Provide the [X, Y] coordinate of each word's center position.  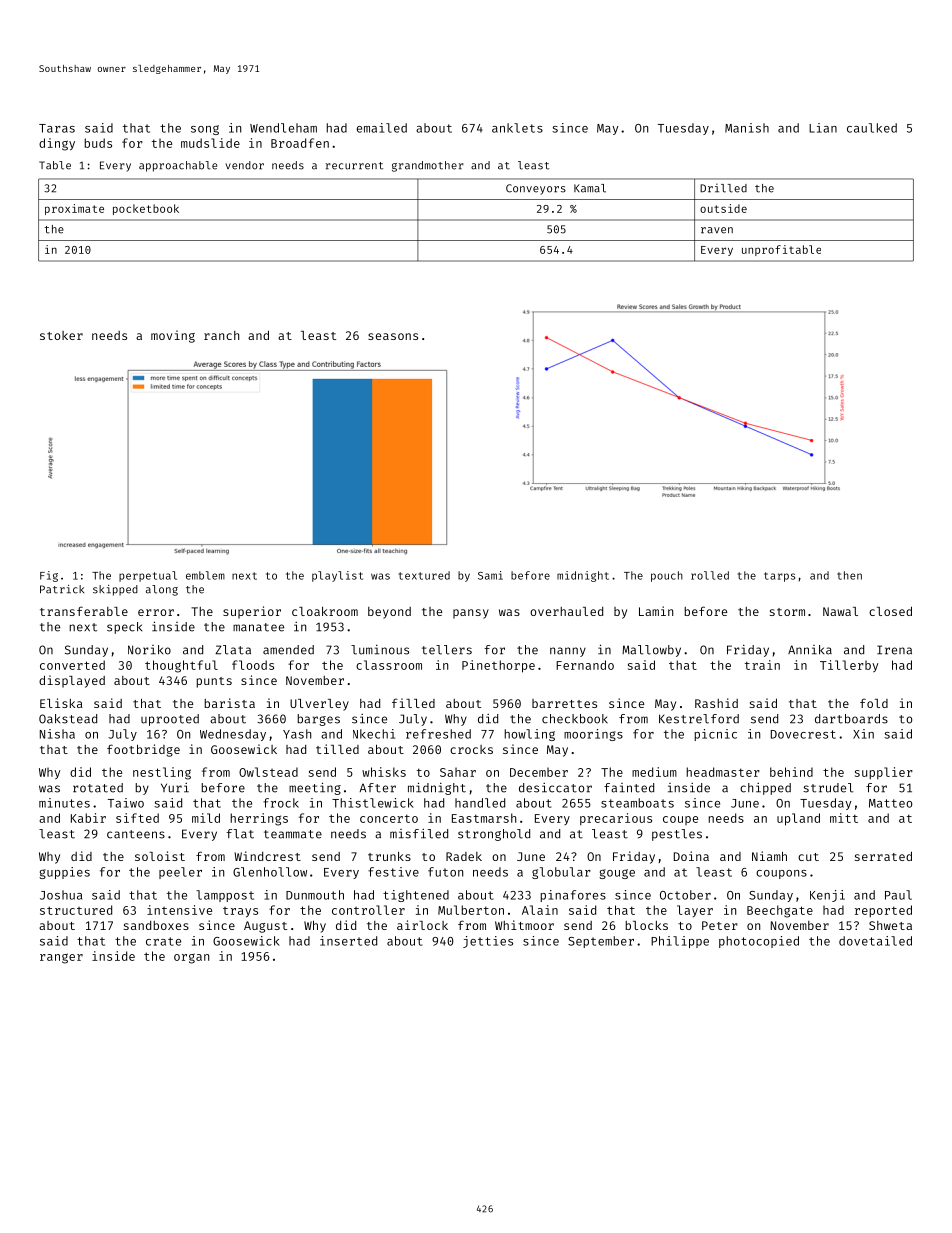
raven [717, 230]
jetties [488, 942]
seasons [393, 336]
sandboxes [156, 925]
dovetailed [875, 941]
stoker [61, 335]
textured [424, 575]
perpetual [148, 576]
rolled [710, 575]
